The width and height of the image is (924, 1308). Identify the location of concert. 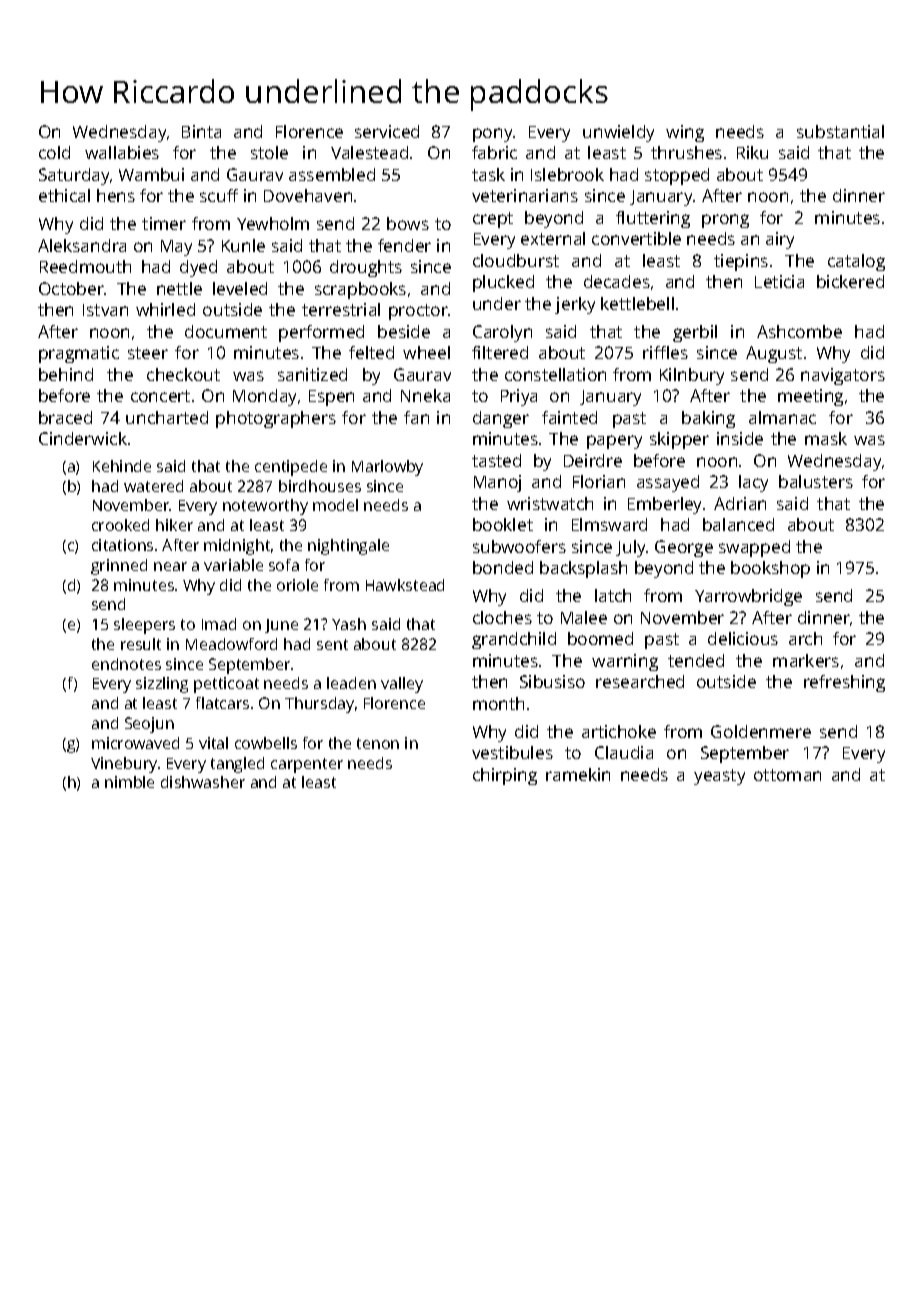
(160, 396).
